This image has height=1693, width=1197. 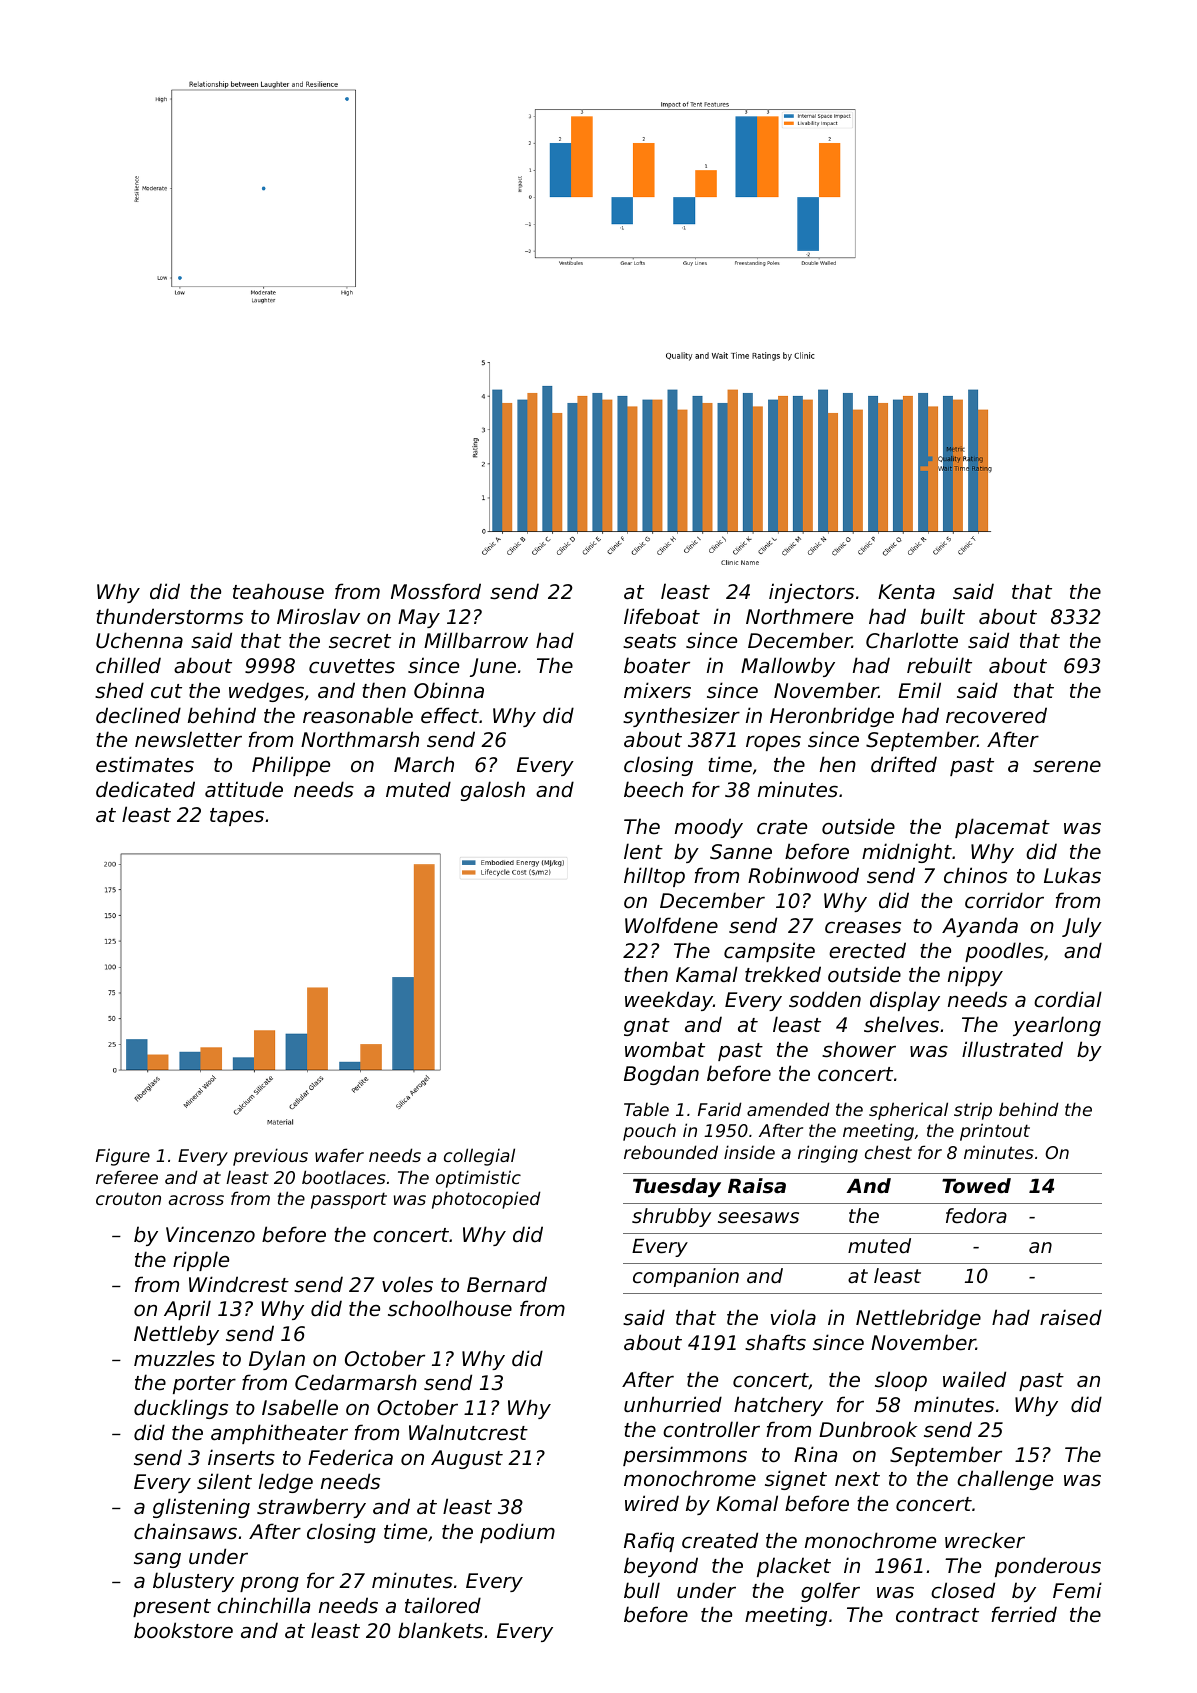 What do you see at coordinates (128, 665) in the image?
I see `chilled` at bounding box center [128, 665].
